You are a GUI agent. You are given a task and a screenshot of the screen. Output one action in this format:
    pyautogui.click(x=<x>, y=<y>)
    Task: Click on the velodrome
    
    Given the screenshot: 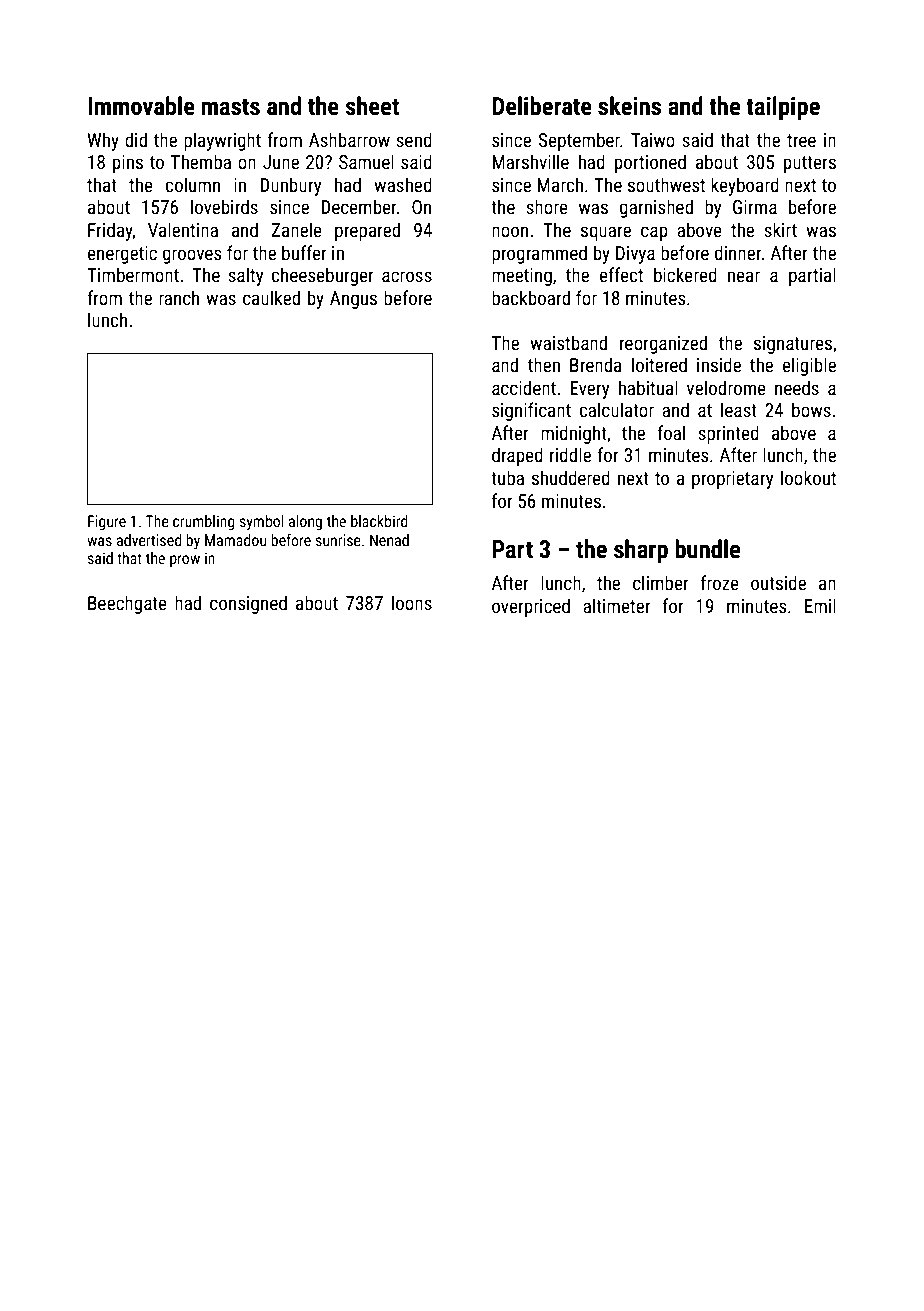 What is the action you would take?
    pyautogui.click(x=726, y=387)
